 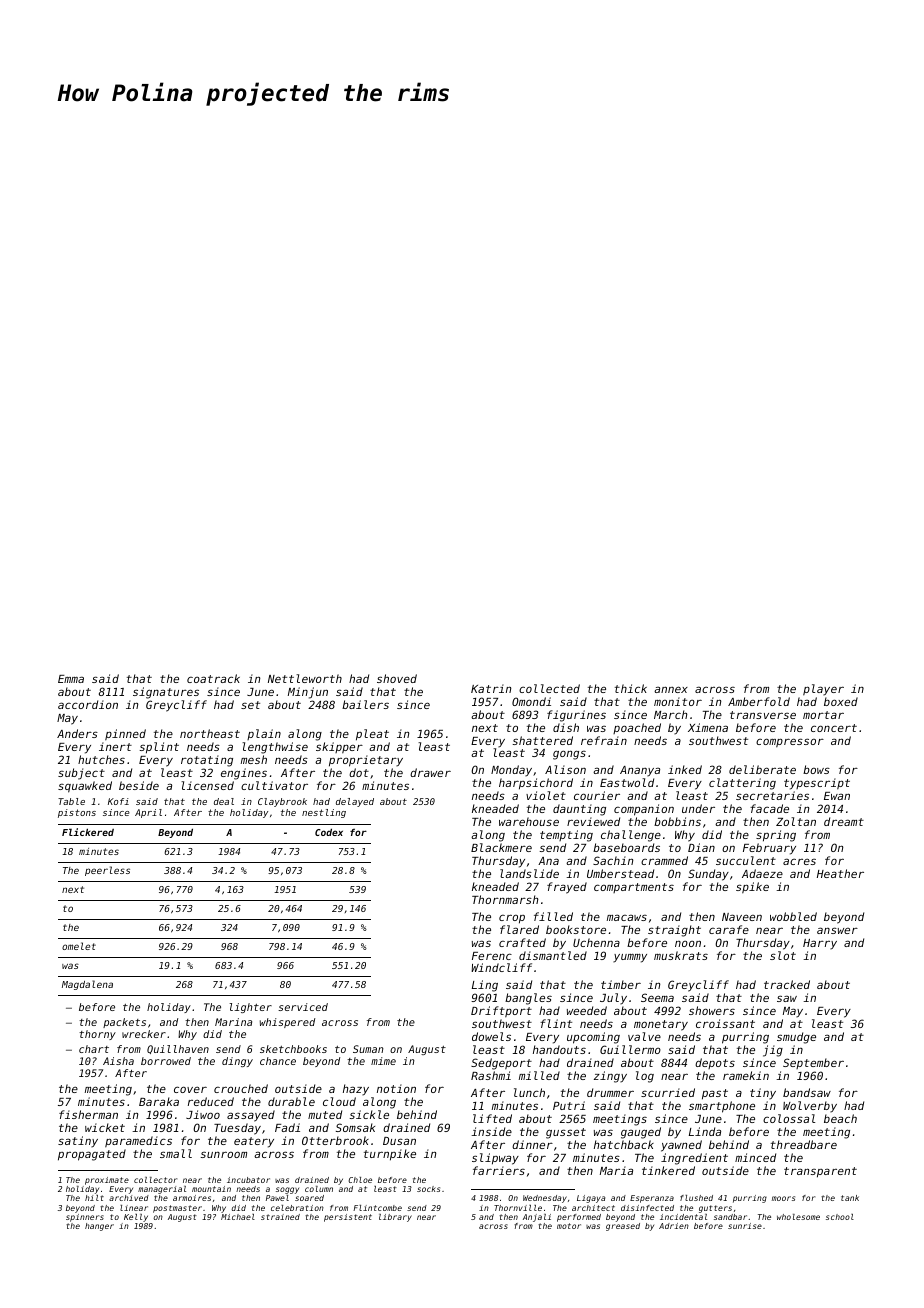 What do you see at coordinates (834, 728) in the document?
I see `concert` at bounding box center [834, 728].
